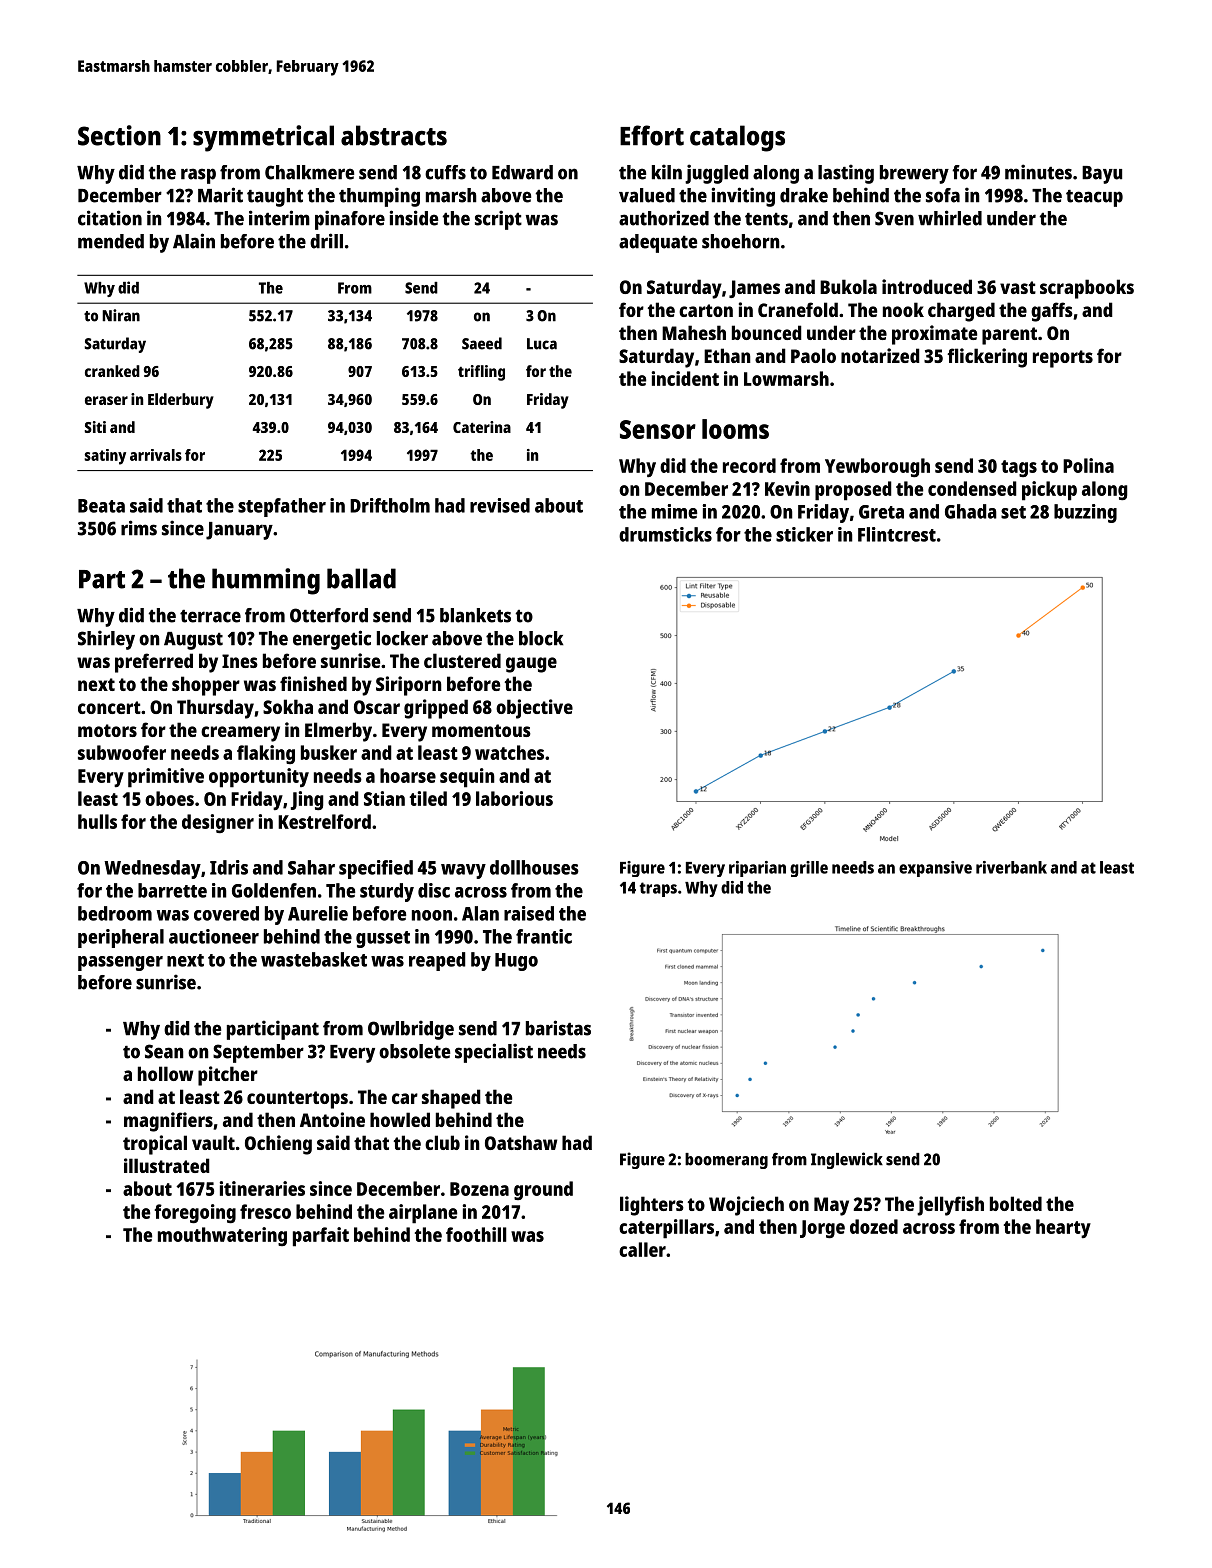  What do you see at coordinates (1063, 1228) in the screenshot?
I see `hearty` at bounding box center [1063, 1228].
